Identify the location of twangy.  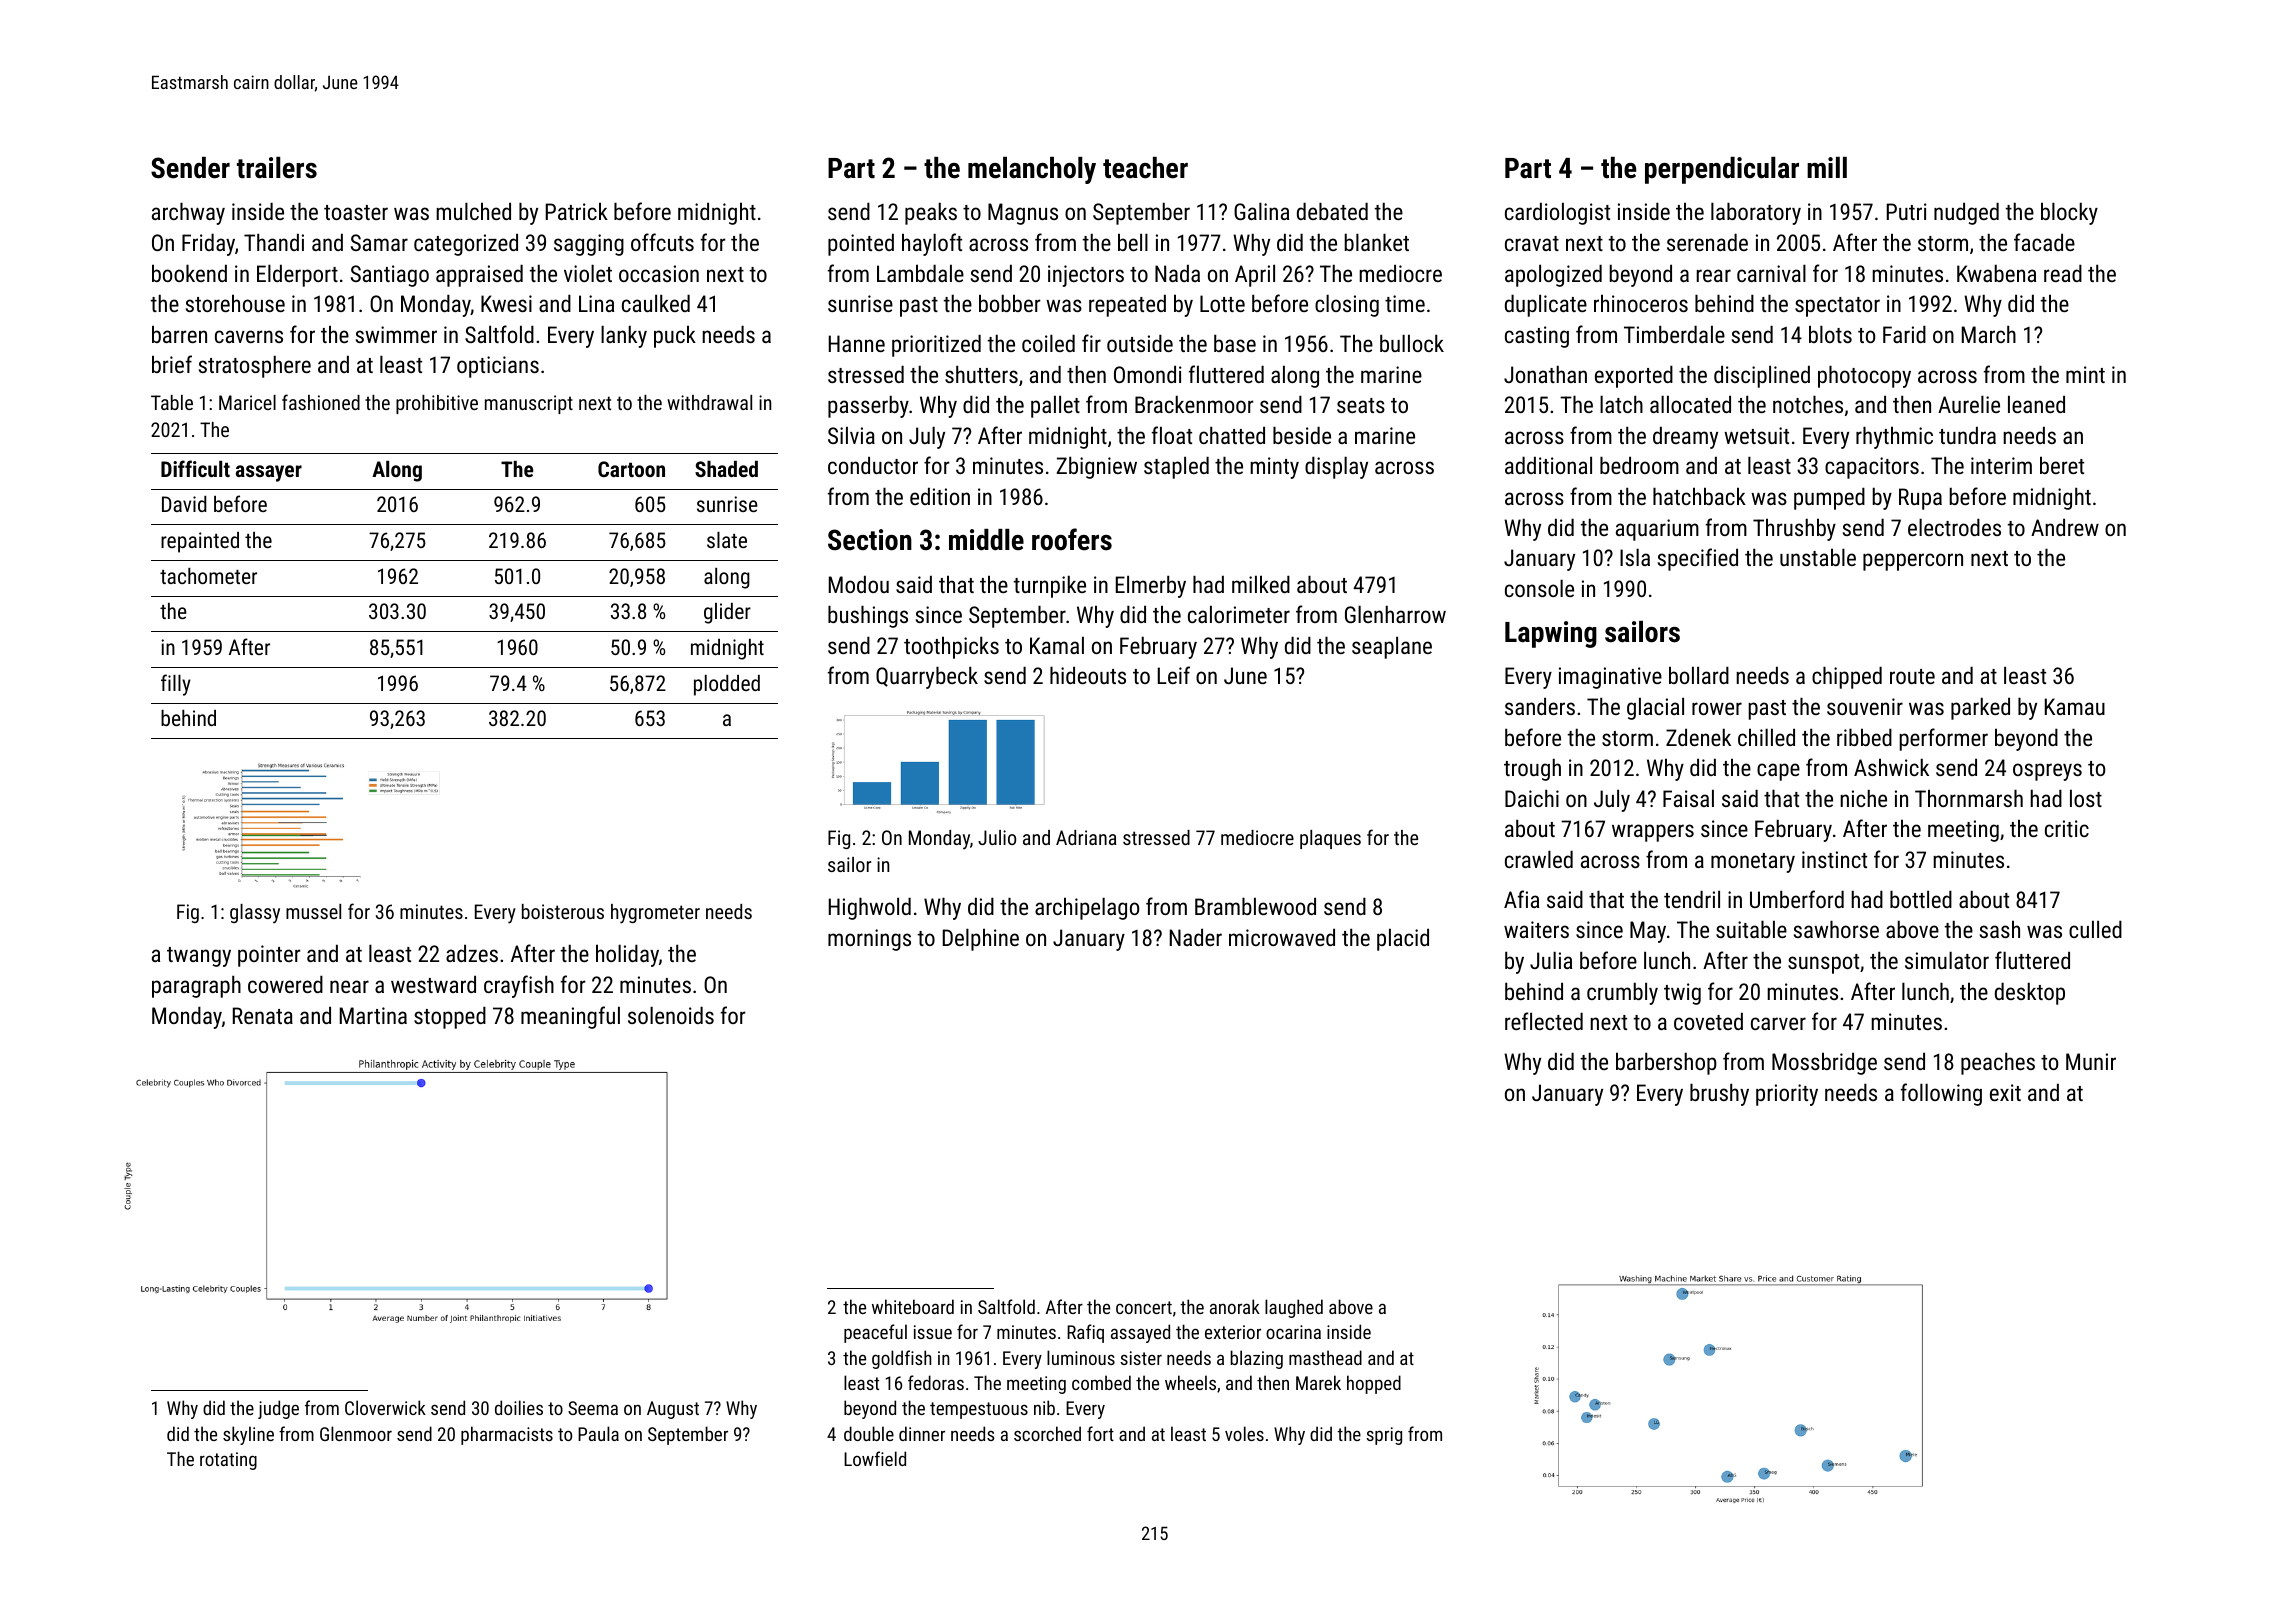
(199, 957).
